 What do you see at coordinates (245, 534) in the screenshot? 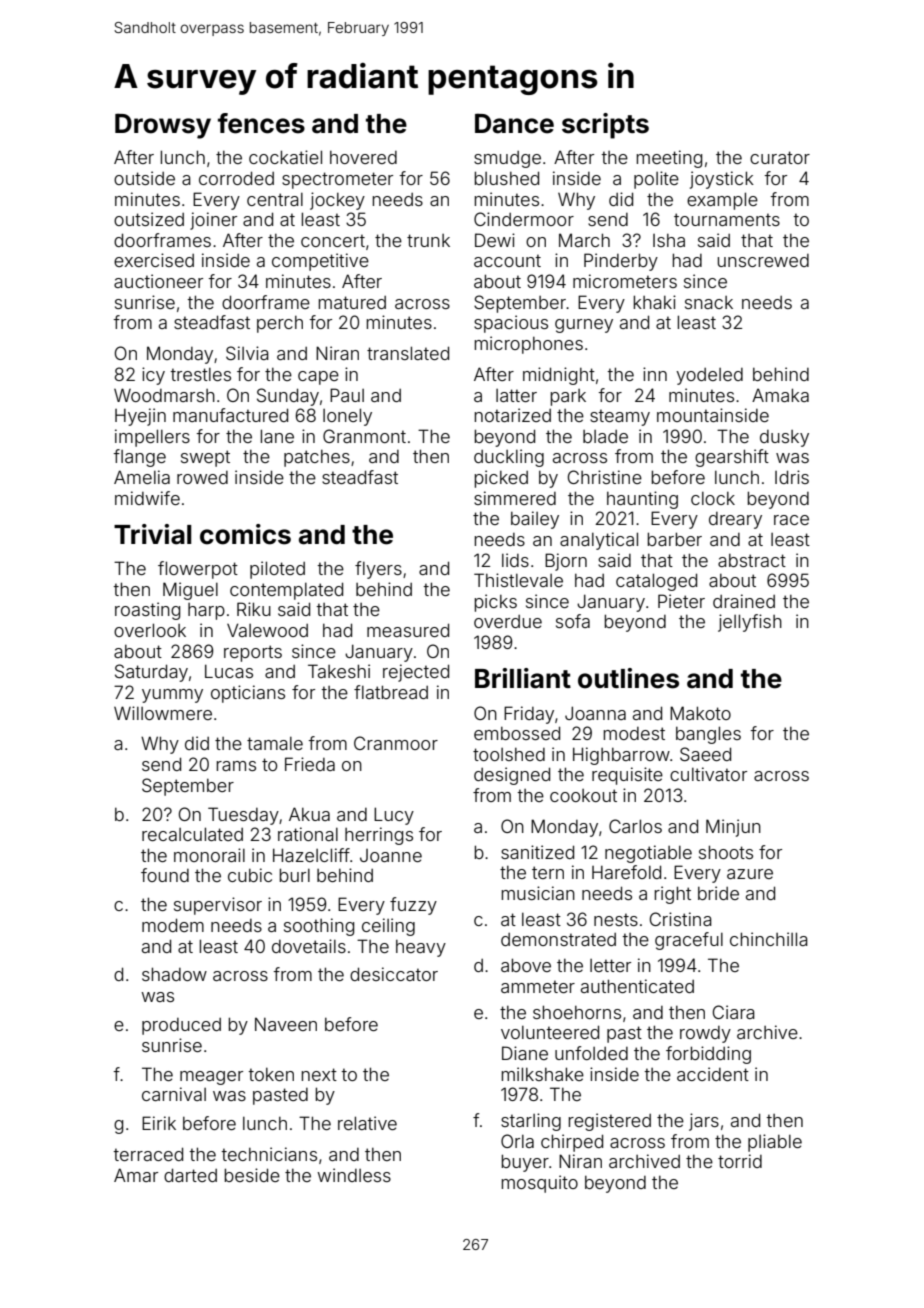
I see `comics` at bounding box center [245, 534].
